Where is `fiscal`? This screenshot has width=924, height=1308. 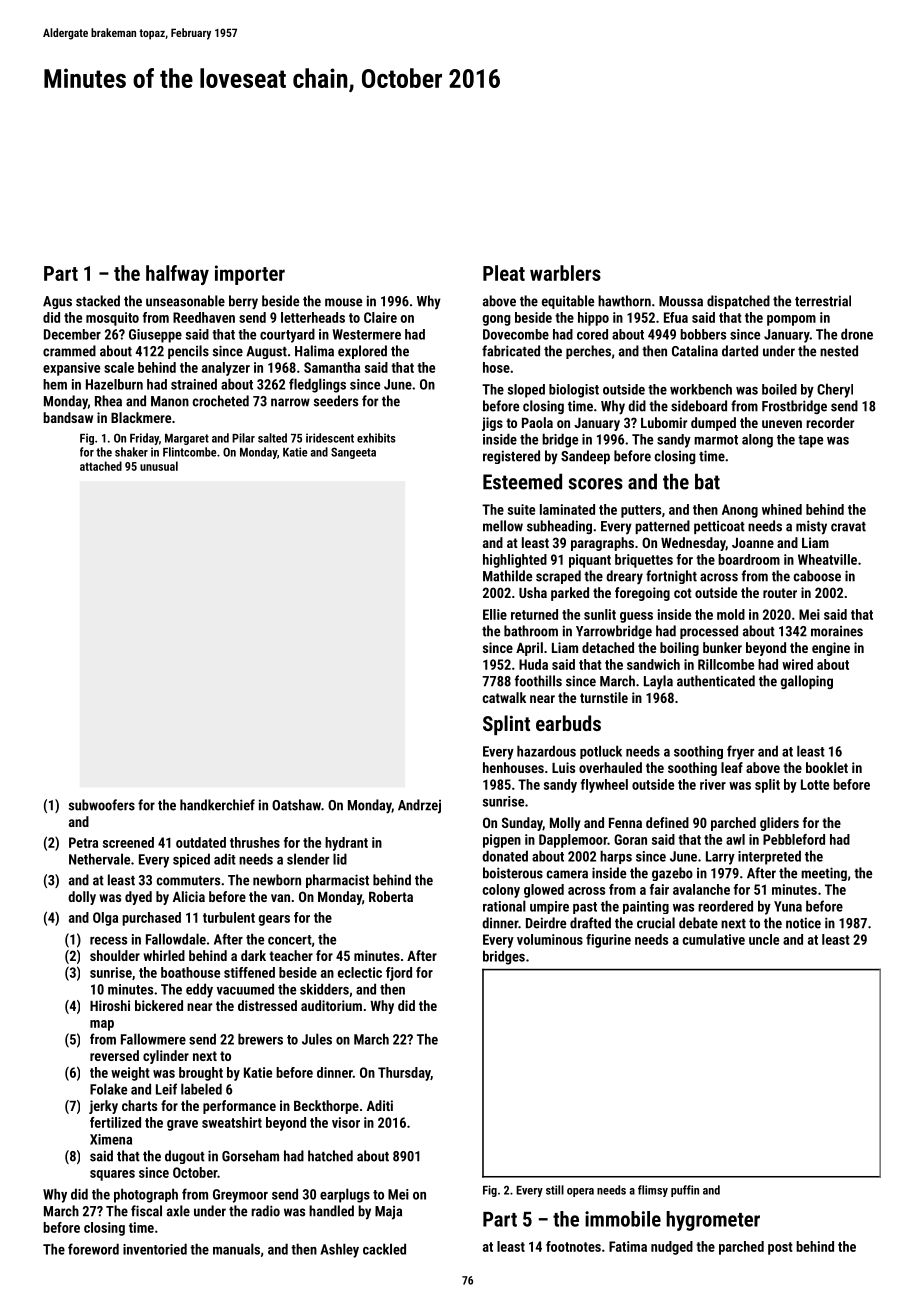 fiscal is located at coordinates (146, 1211).
